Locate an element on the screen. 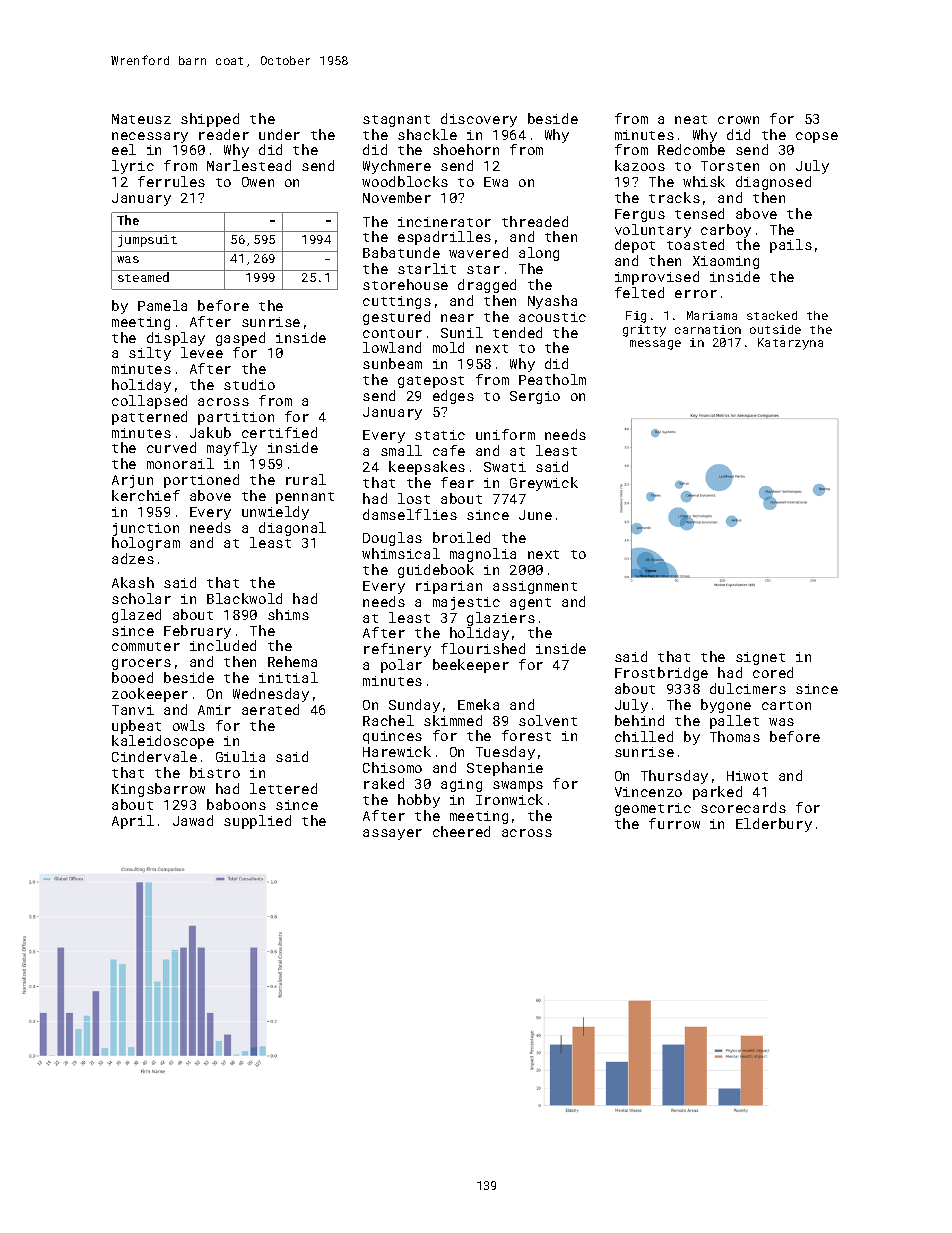  glazed is located at coordinates (136, 616).
